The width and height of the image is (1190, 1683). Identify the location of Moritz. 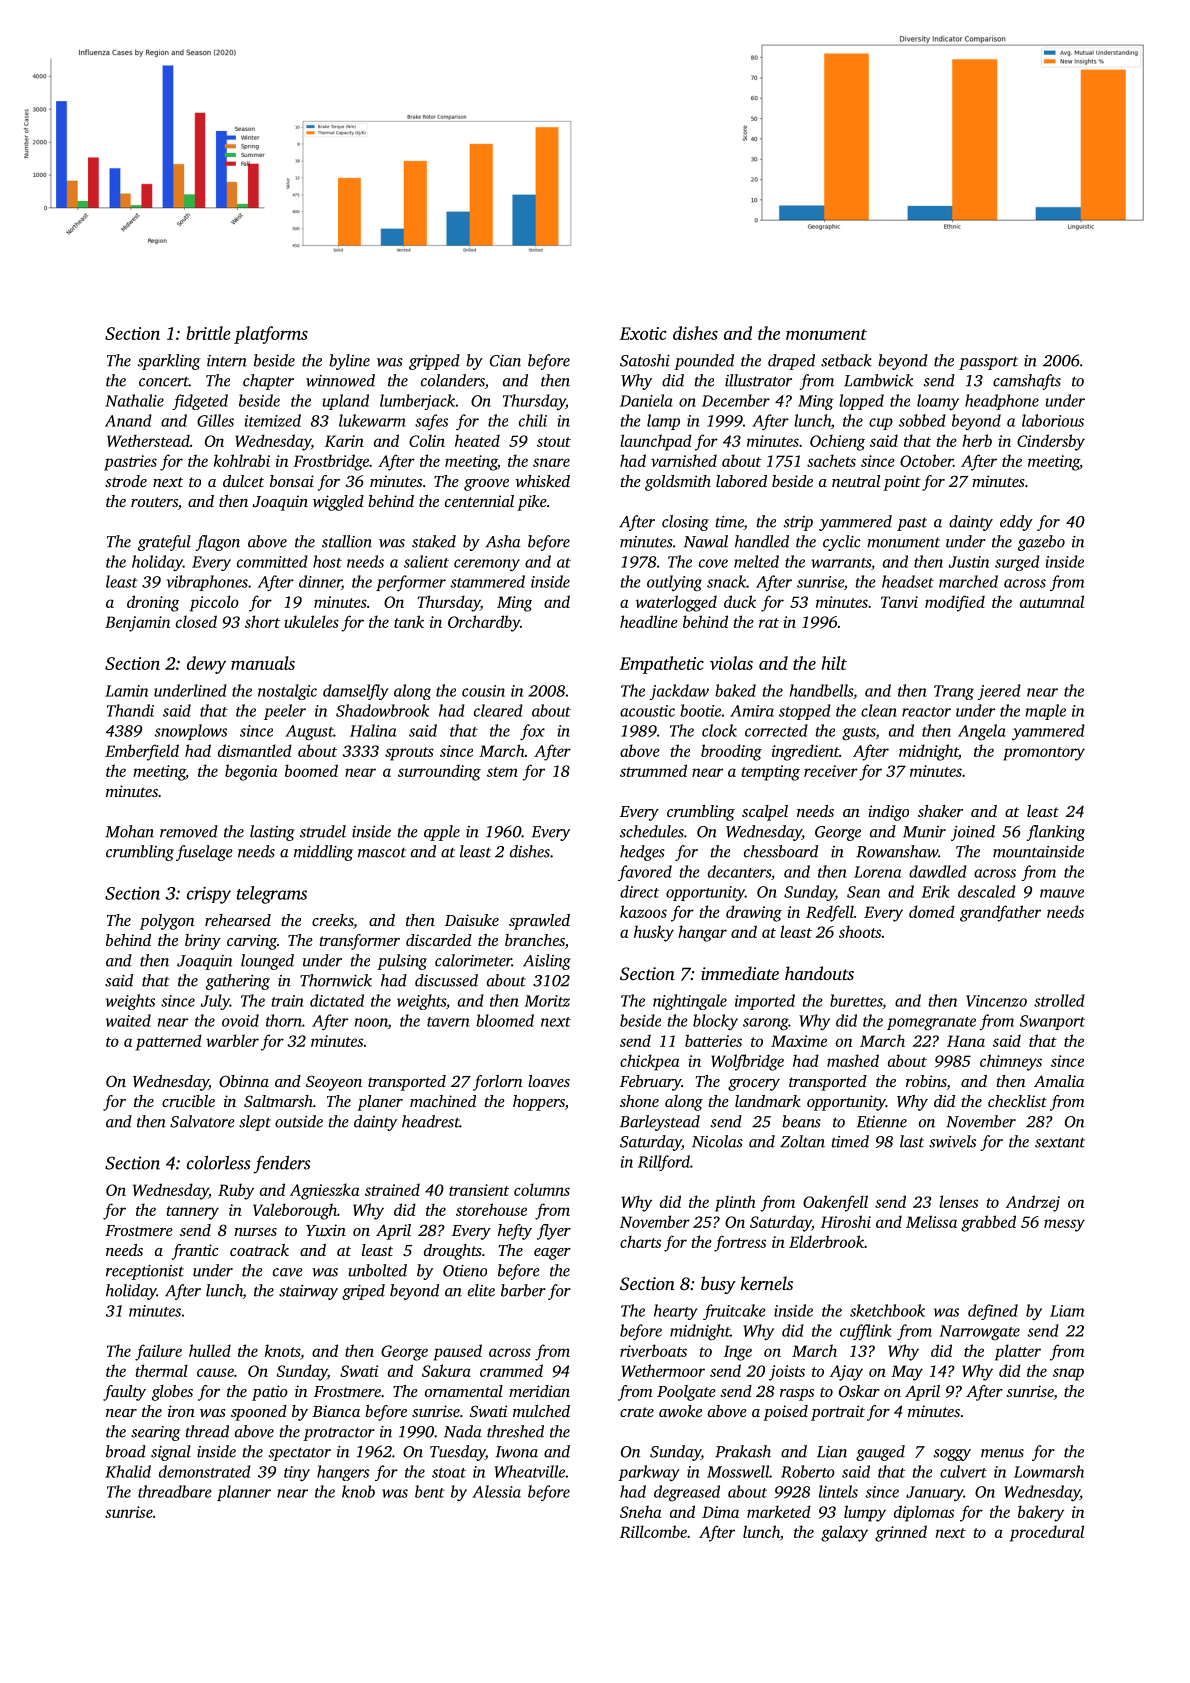
(547, 1001).
